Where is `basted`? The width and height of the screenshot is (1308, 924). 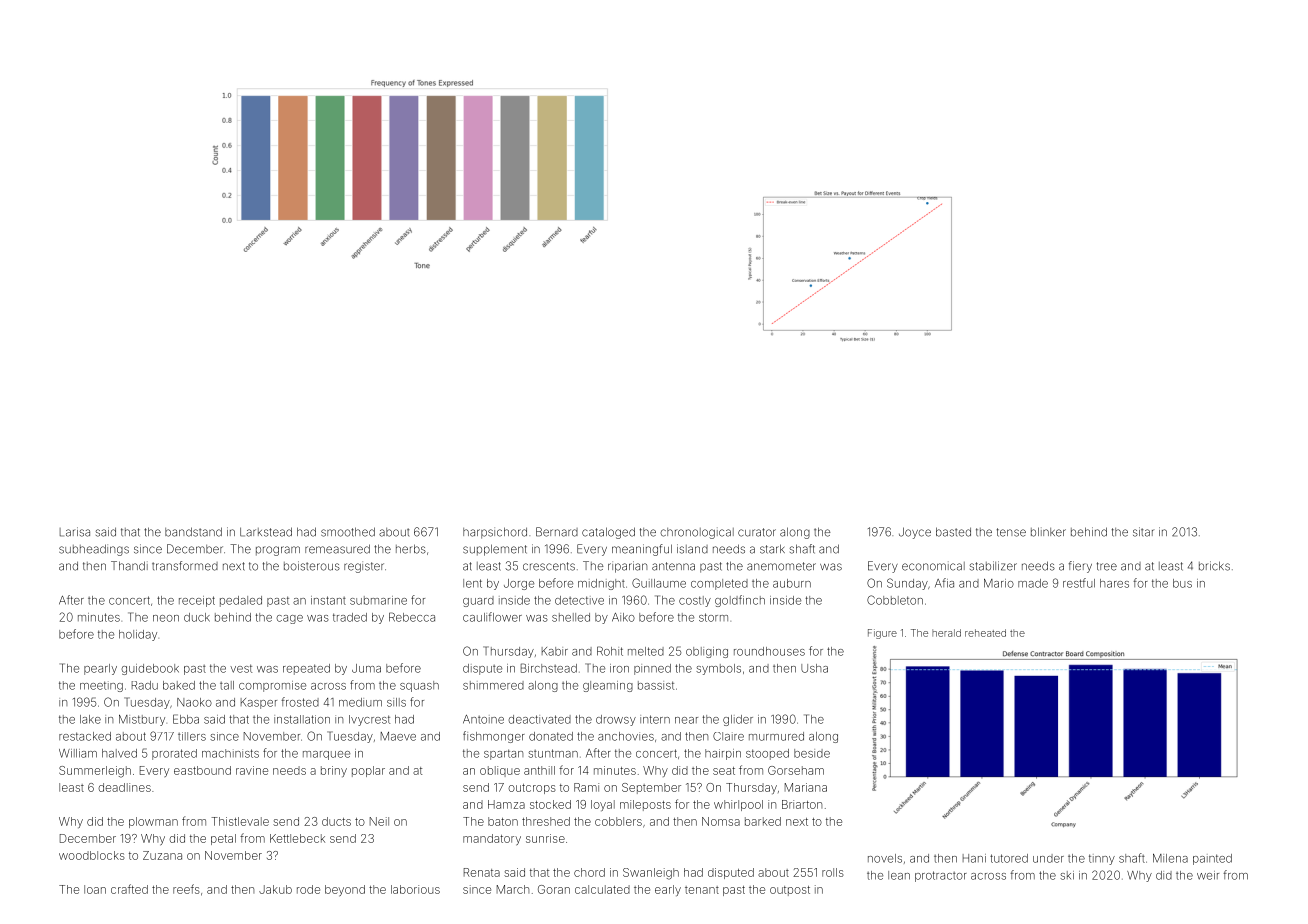 basted is located at coordinates (953, 532).
